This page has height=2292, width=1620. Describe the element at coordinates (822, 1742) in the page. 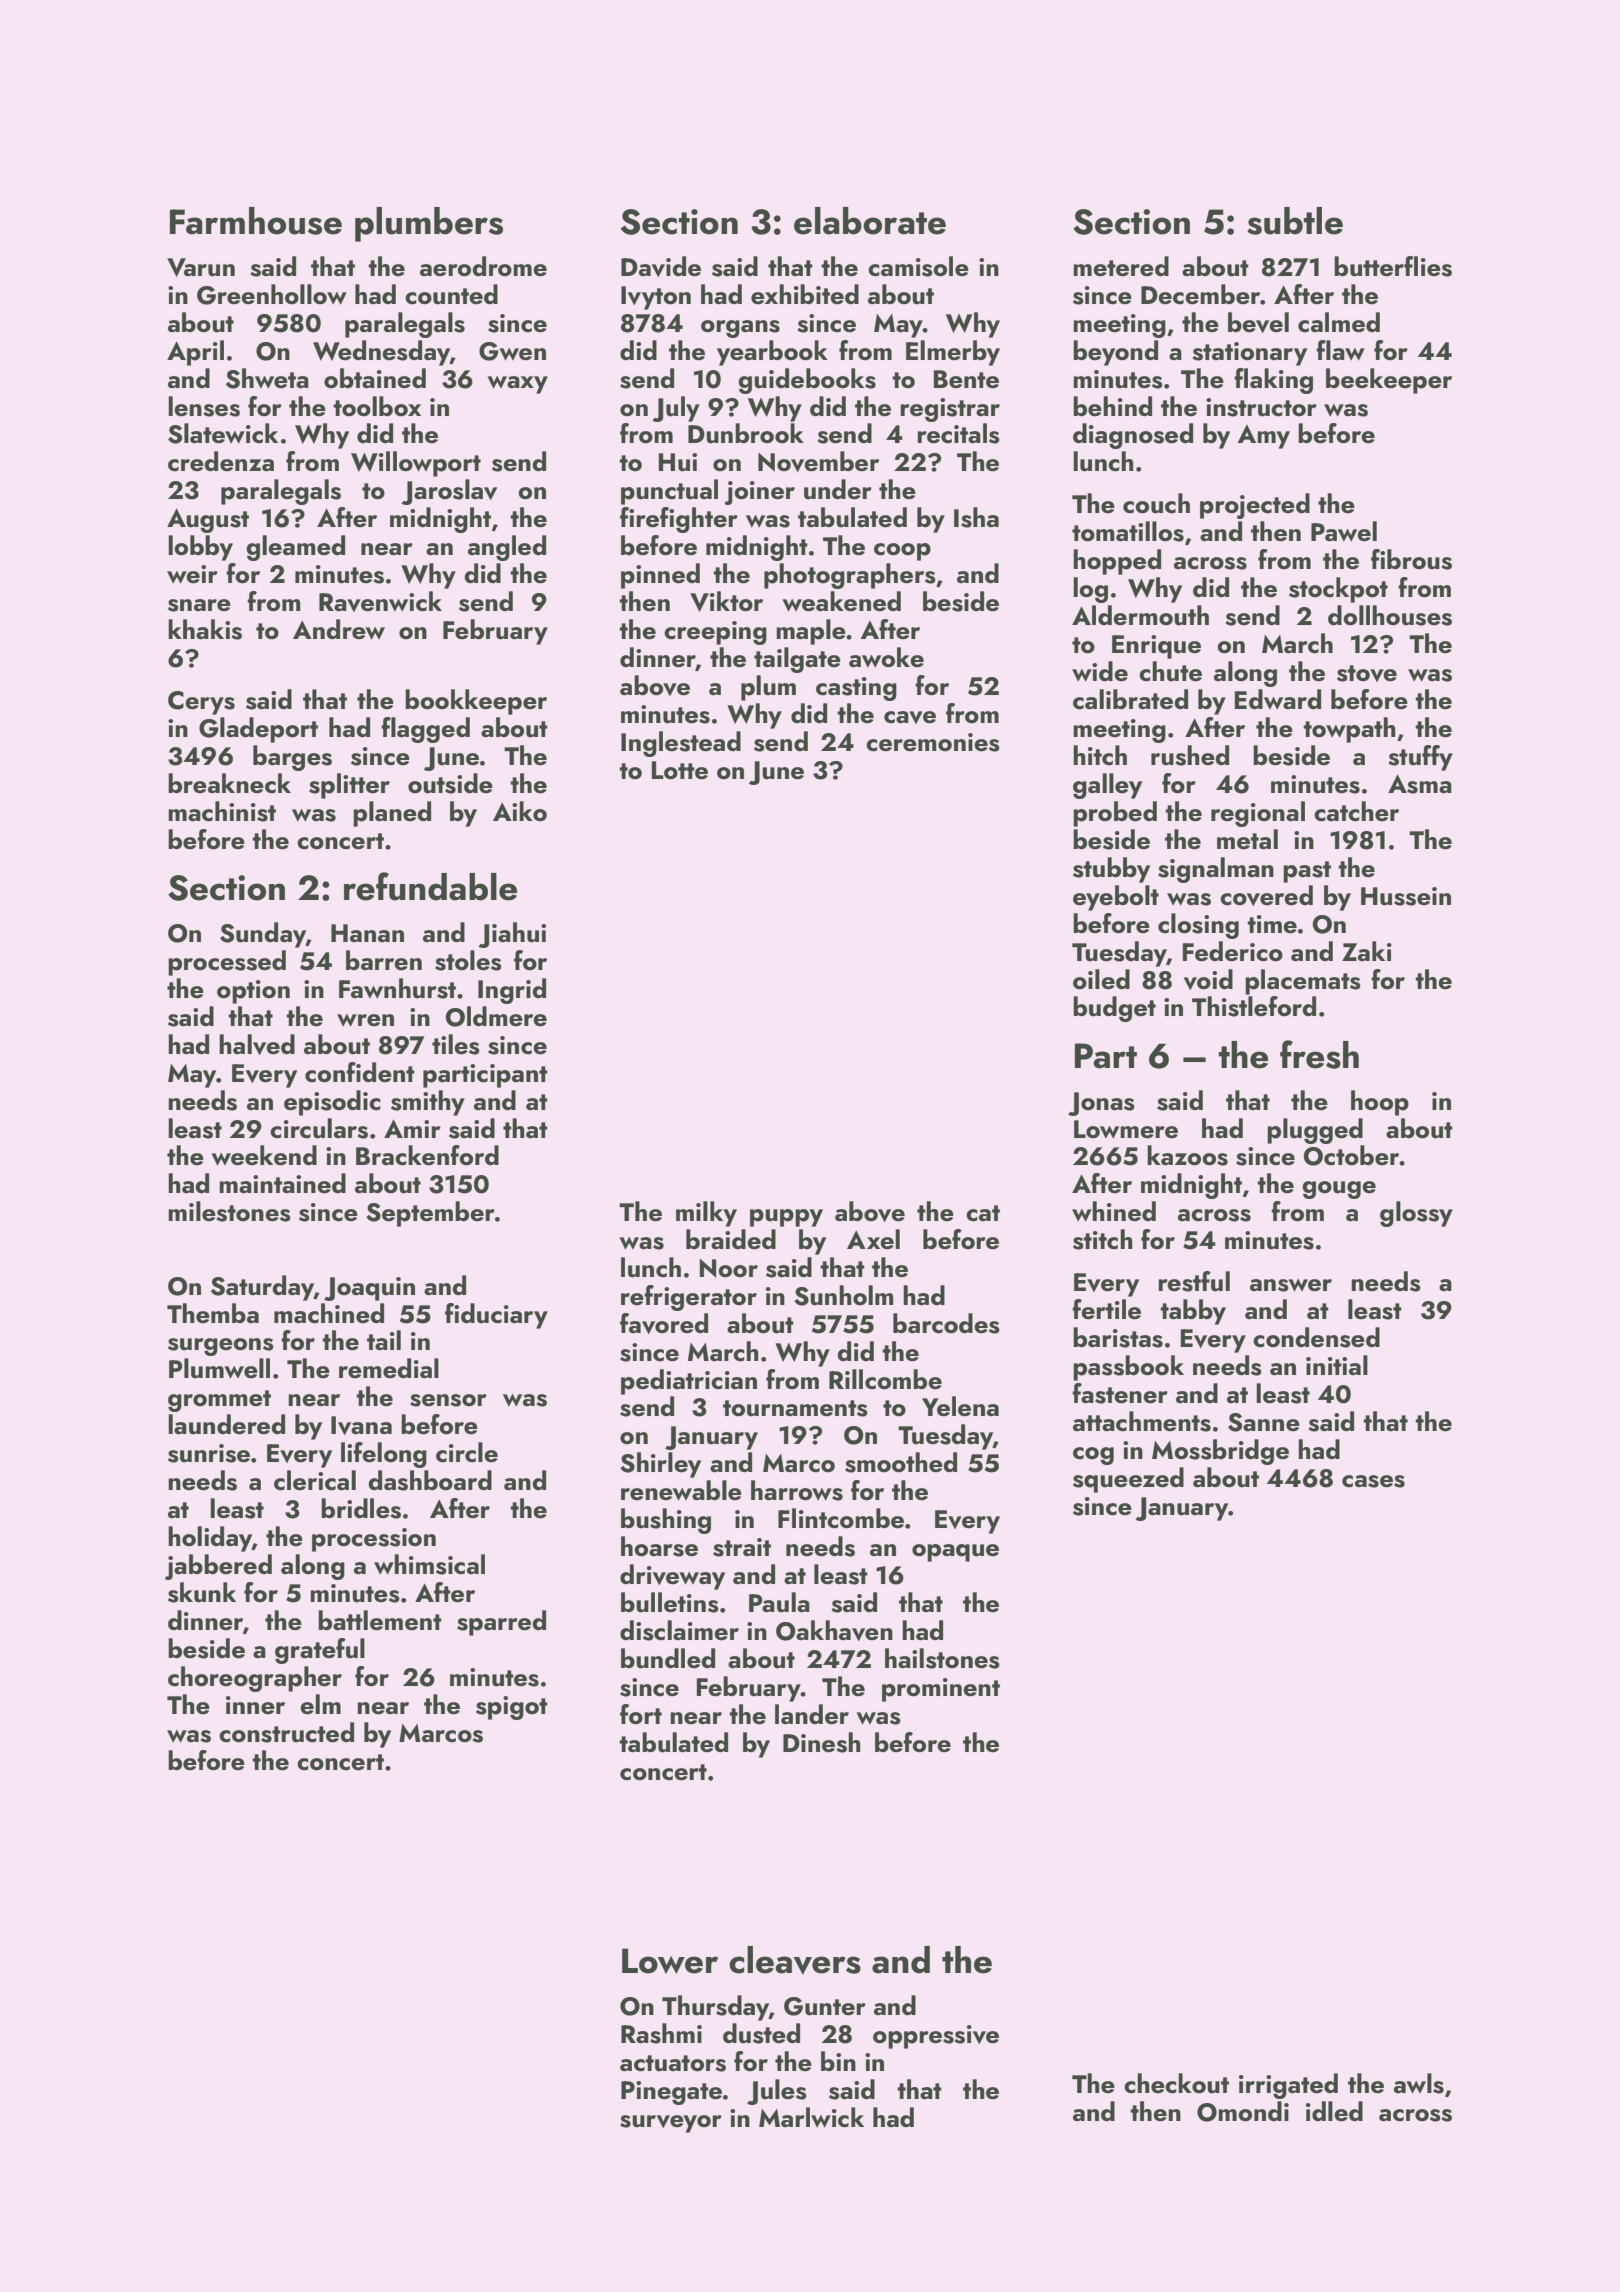

I see `Dinesh` at that location.
